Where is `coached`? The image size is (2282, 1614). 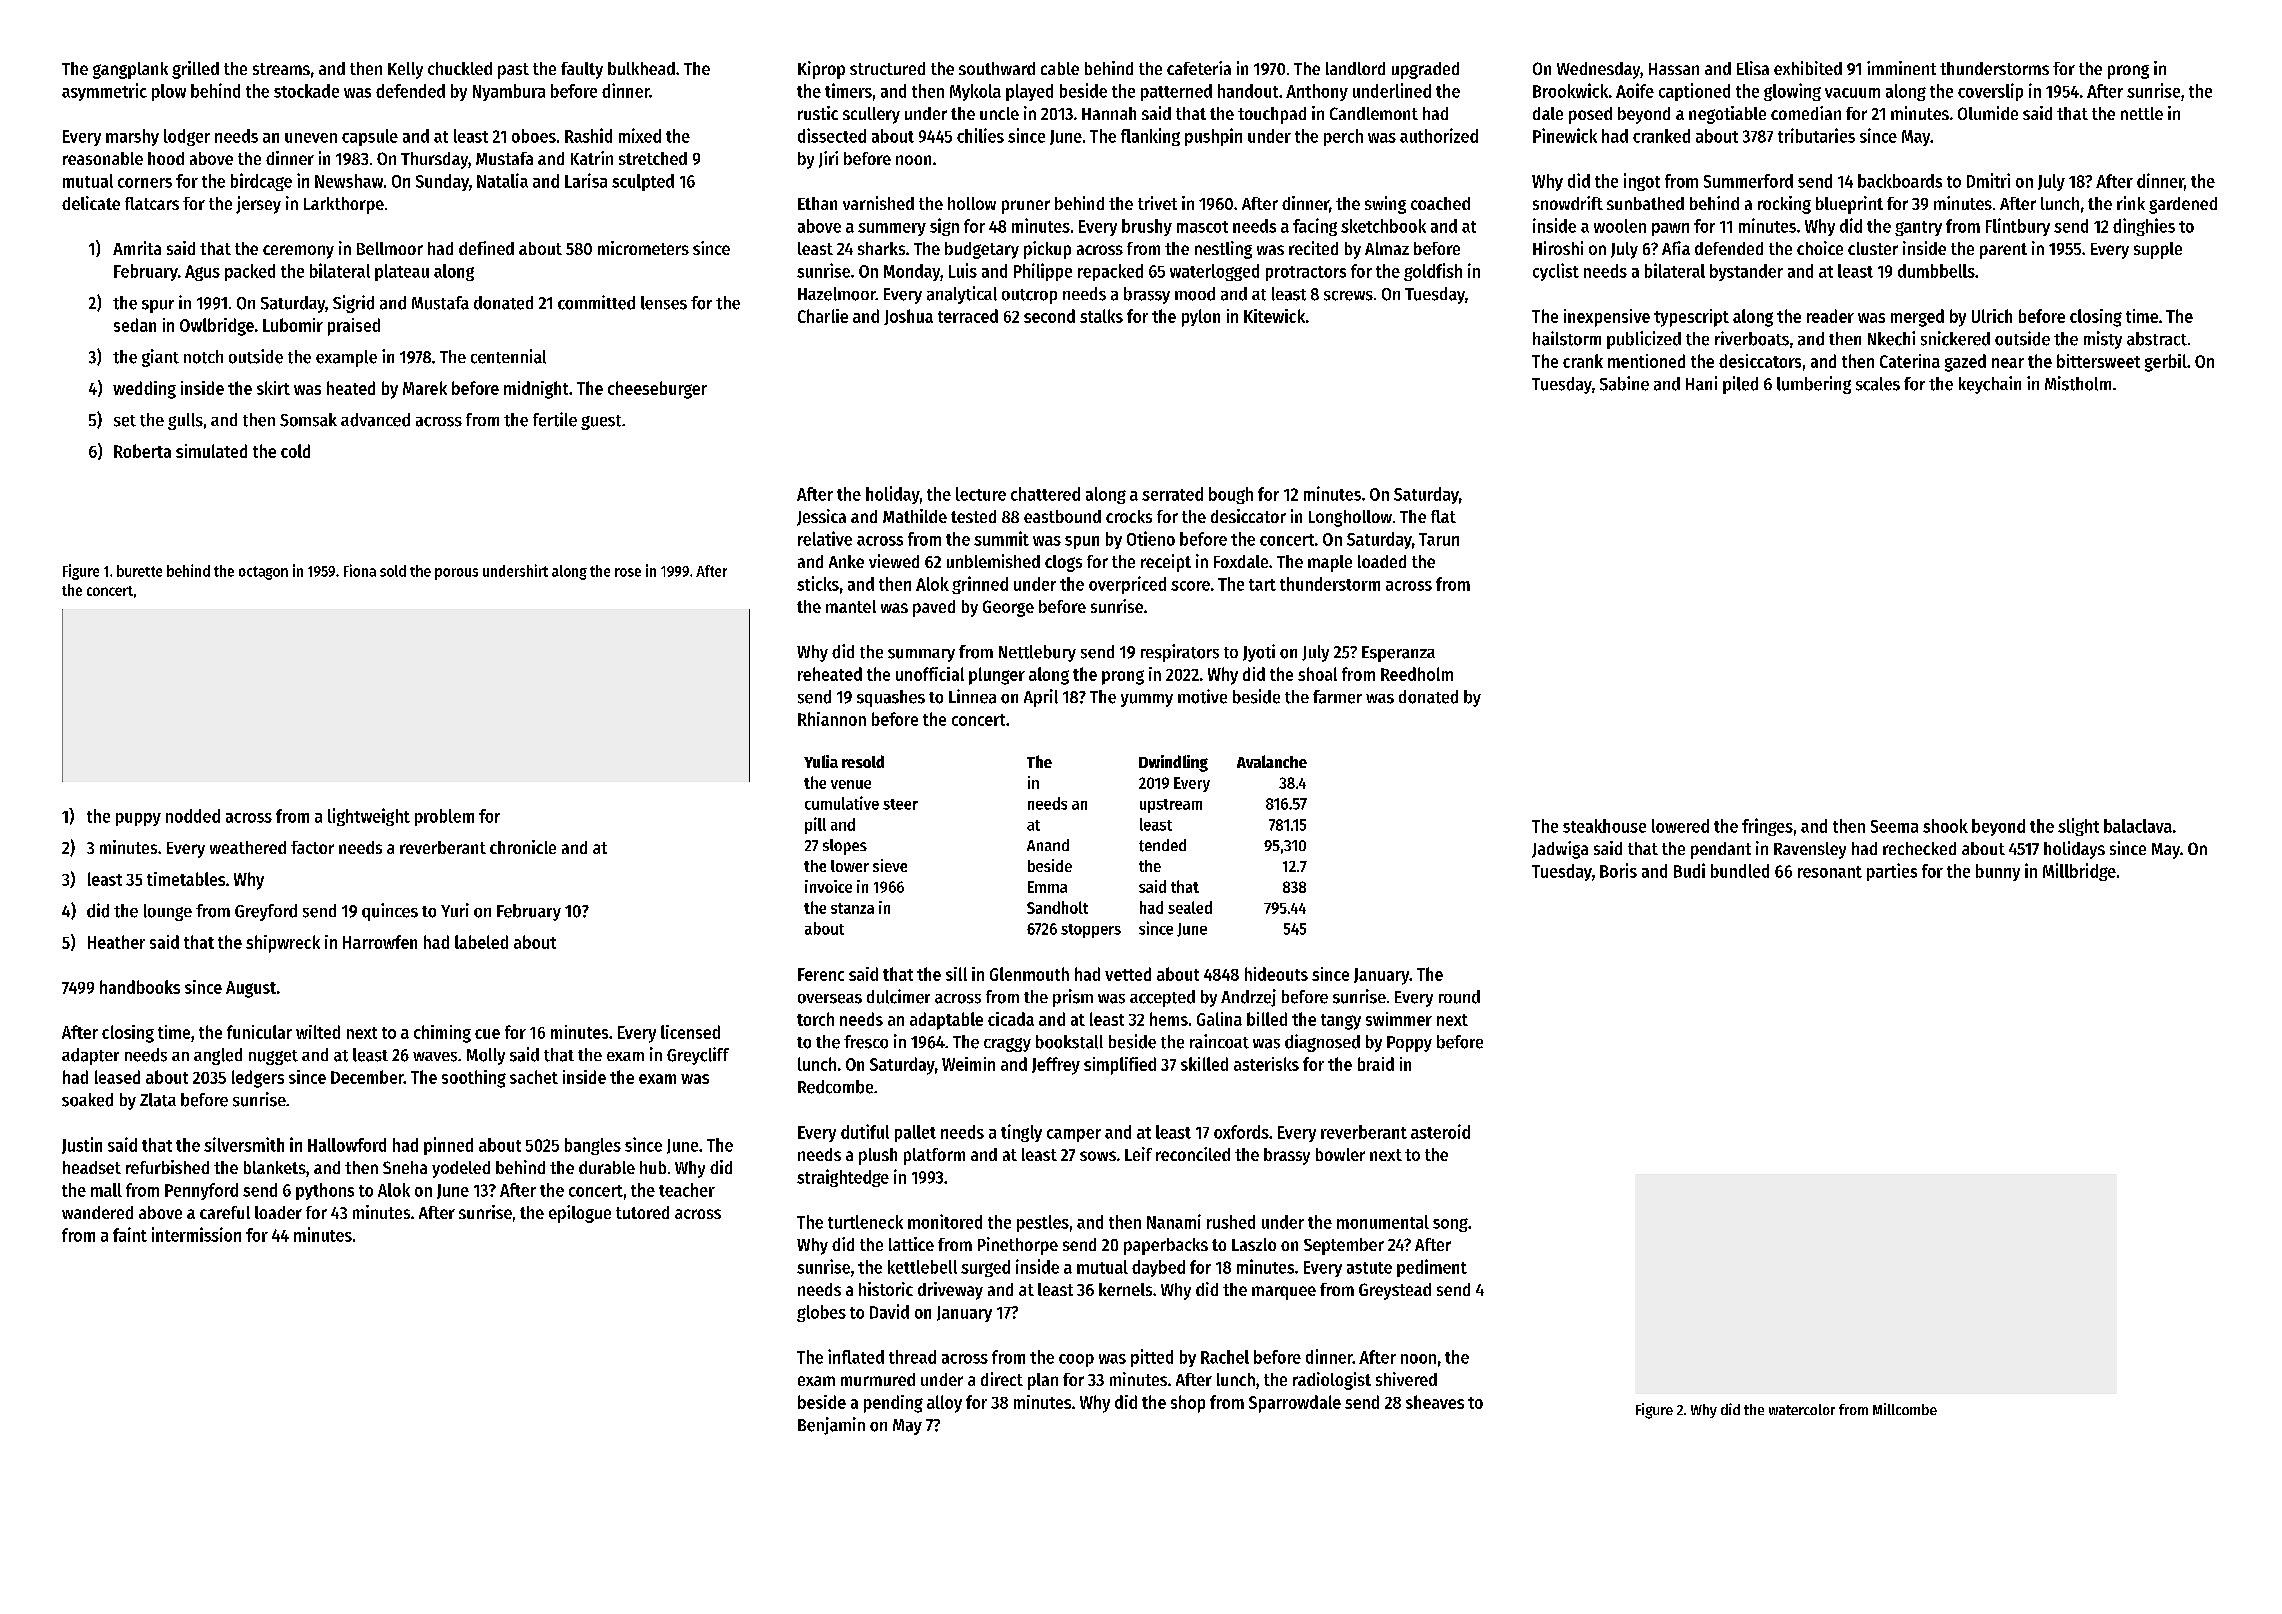 coached is located at coordinates (1440, 203).
